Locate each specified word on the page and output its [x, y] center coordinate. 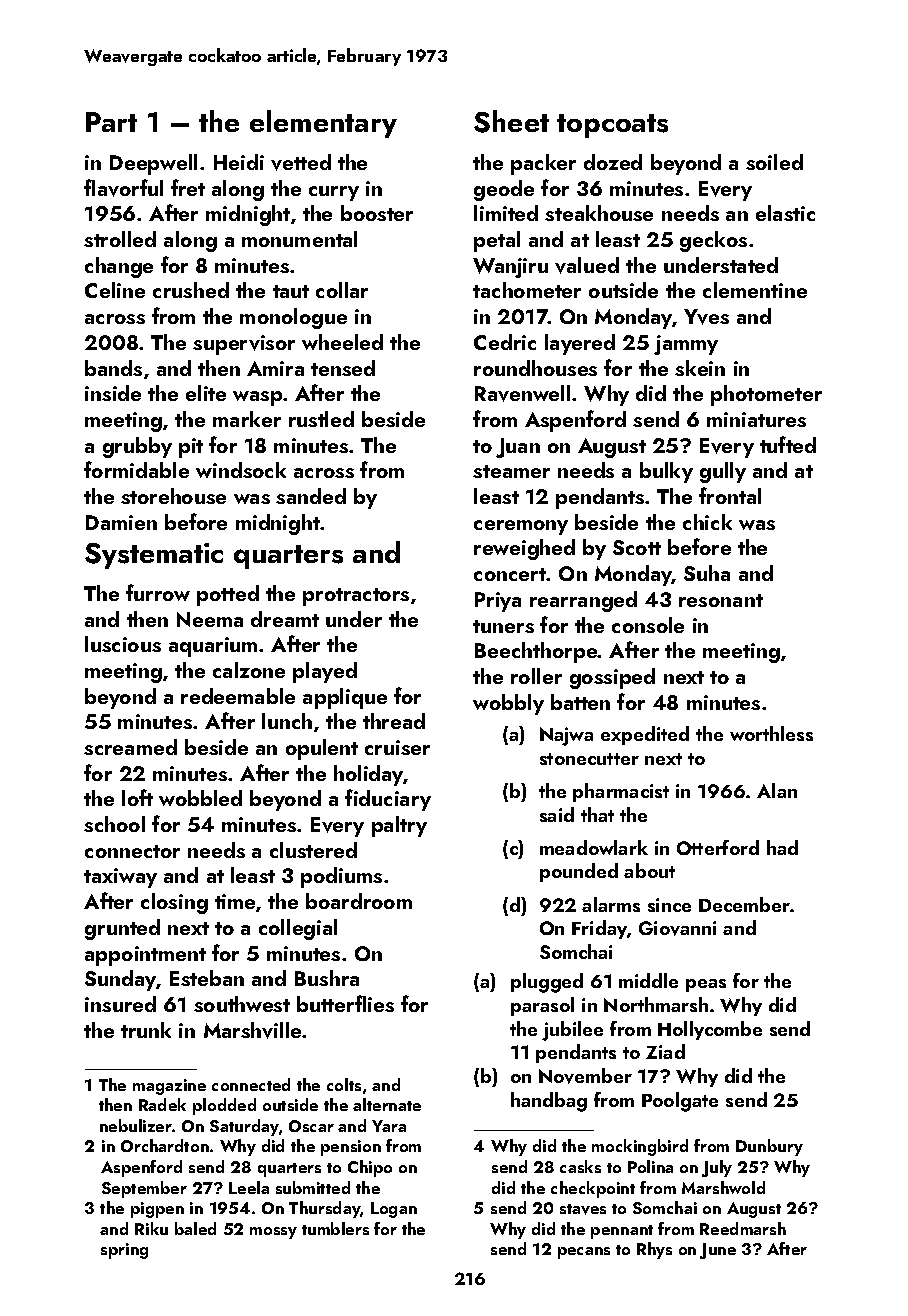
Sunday [120, 980]
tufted [788, 444]
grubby [137, 447]
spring [124, 1251]
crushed [191, 290]
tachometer [527, 290]
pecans [584, 1253]
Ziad [665, 1051]
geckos [713, 241]
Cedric [505, 342]
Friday [599, 929]
